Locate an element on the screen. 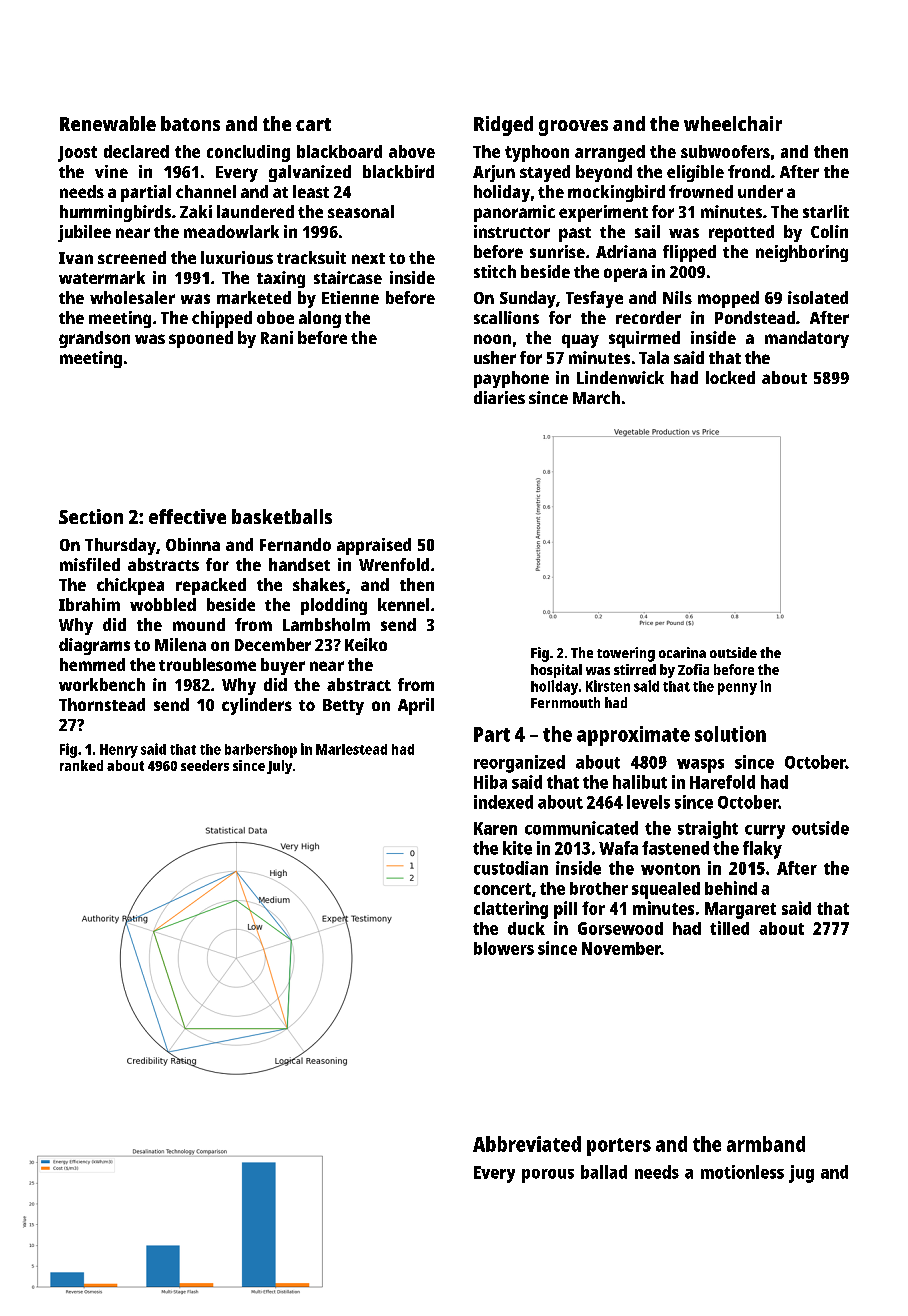  Karen is located at coordinates (495, 828).
